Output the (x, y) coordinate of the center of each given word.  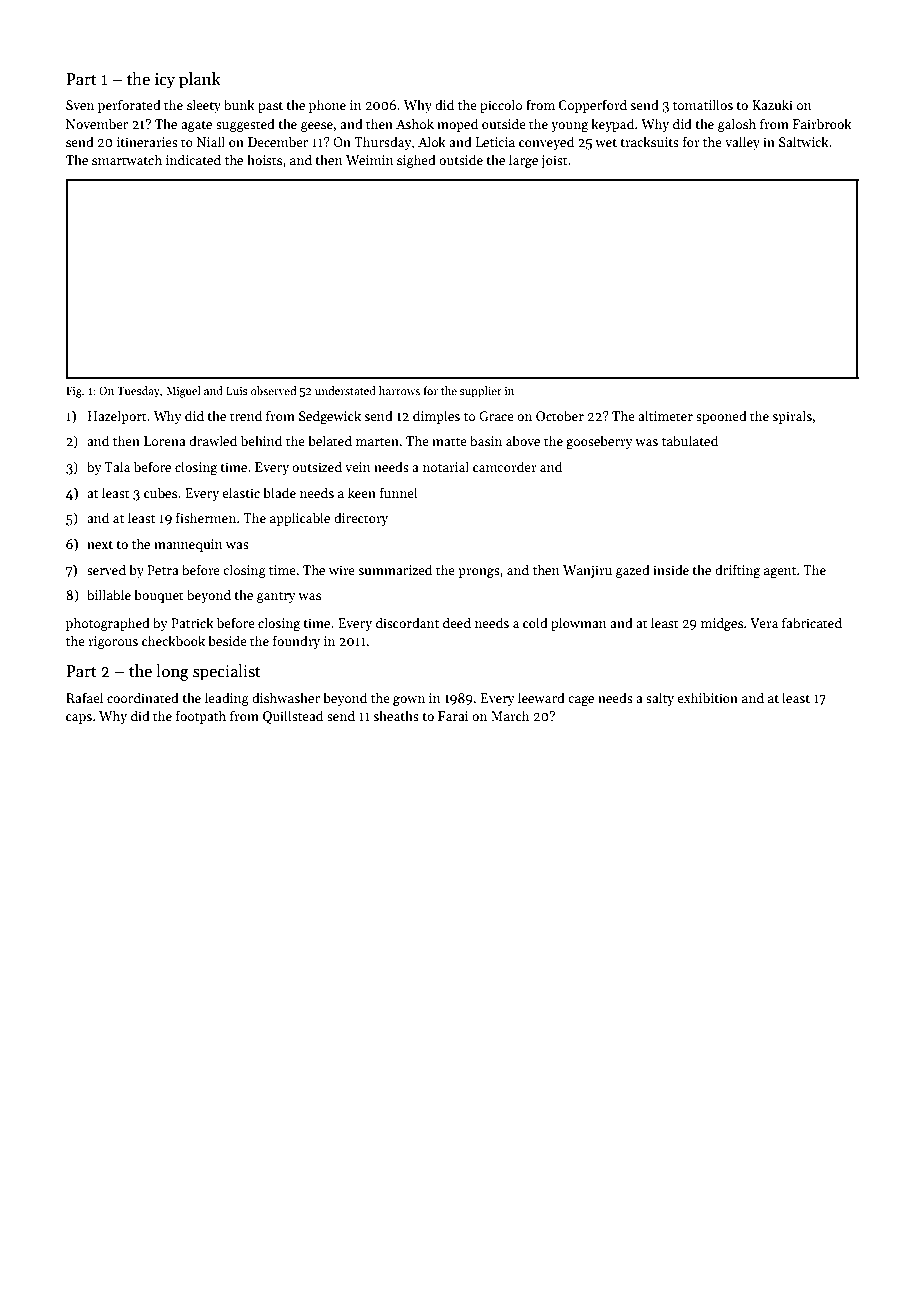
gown (409, 701)
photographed (108, 624)
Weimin (370, 160)
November (97, 123)
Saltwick (804, 141)
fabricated (812, 622)
